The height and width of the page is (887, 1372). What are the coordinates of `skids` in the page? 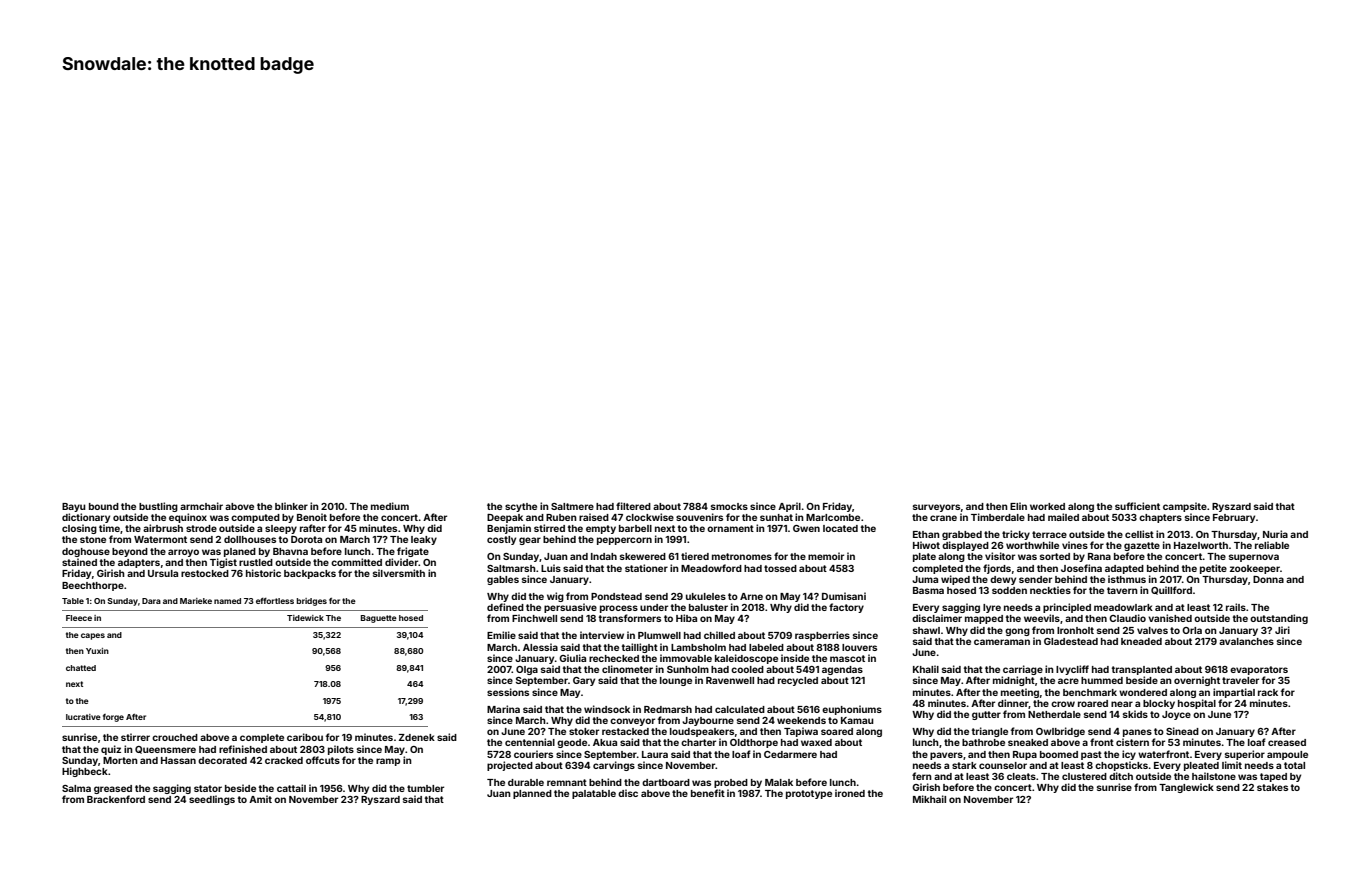 It's located at (1135, 714).
